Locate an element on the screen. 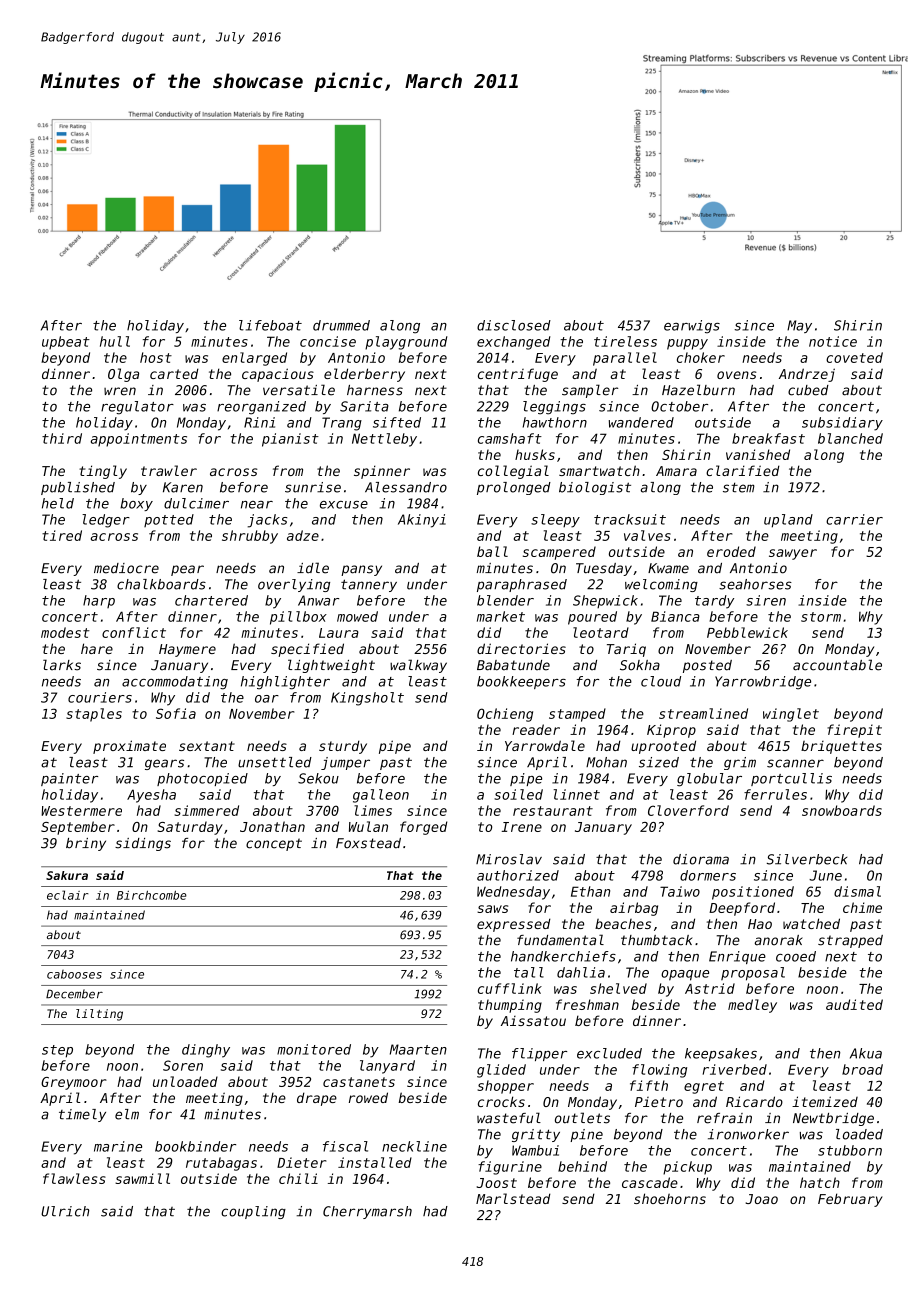 This screenshot has height=1308, width=924. cufflink is located at coordinates (510, 988).
